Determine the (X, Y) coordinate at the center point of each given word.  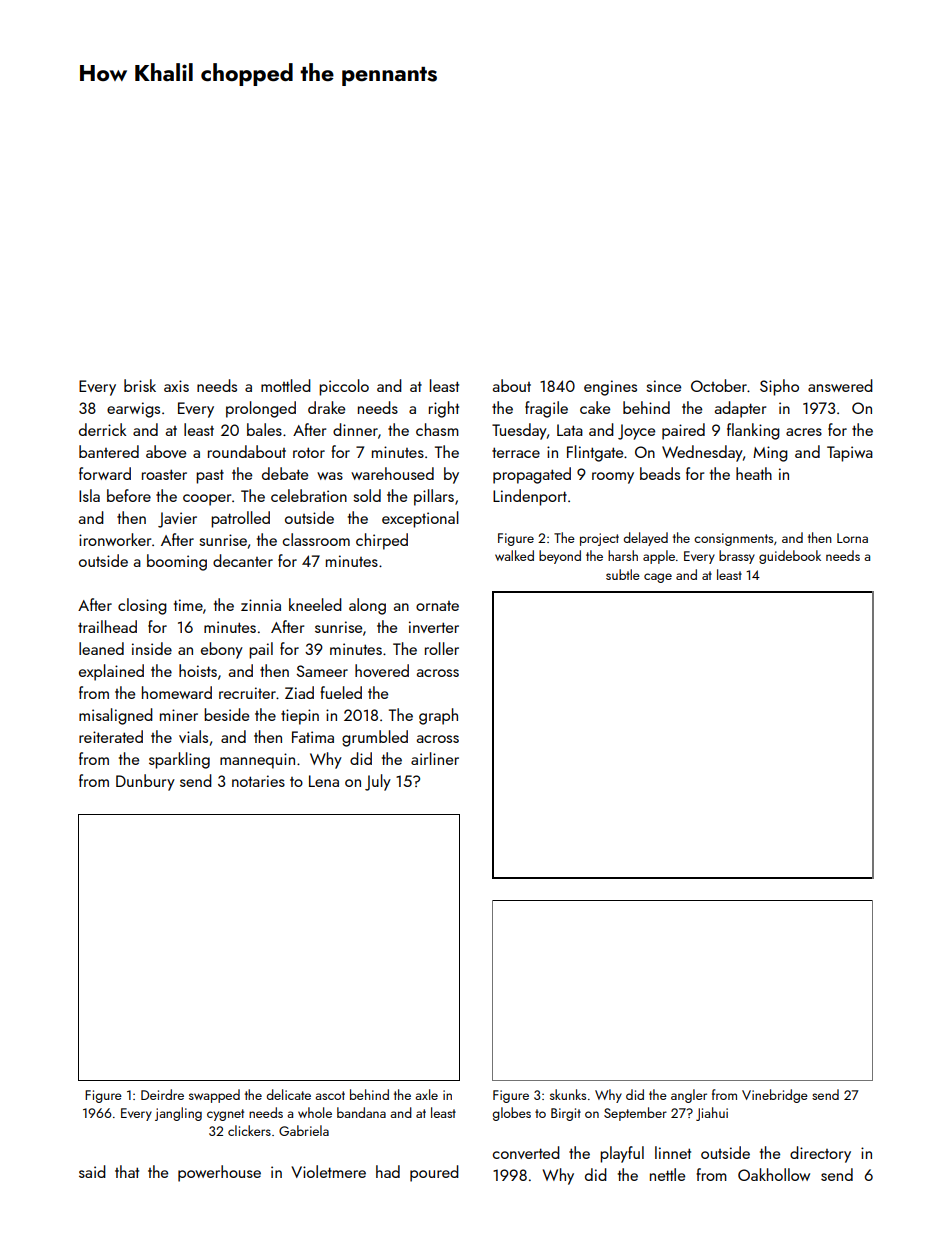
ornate (437, 606)
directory (820, 1154)
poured (434, 1173)
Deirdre (162, 1094)
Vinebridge (775, 1096)
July (378, 782)
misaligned (116, 716)
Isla (89, 495)
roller (442, 648)
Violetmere (328, 1171)
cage (658, 578)
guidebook (790, 557)
